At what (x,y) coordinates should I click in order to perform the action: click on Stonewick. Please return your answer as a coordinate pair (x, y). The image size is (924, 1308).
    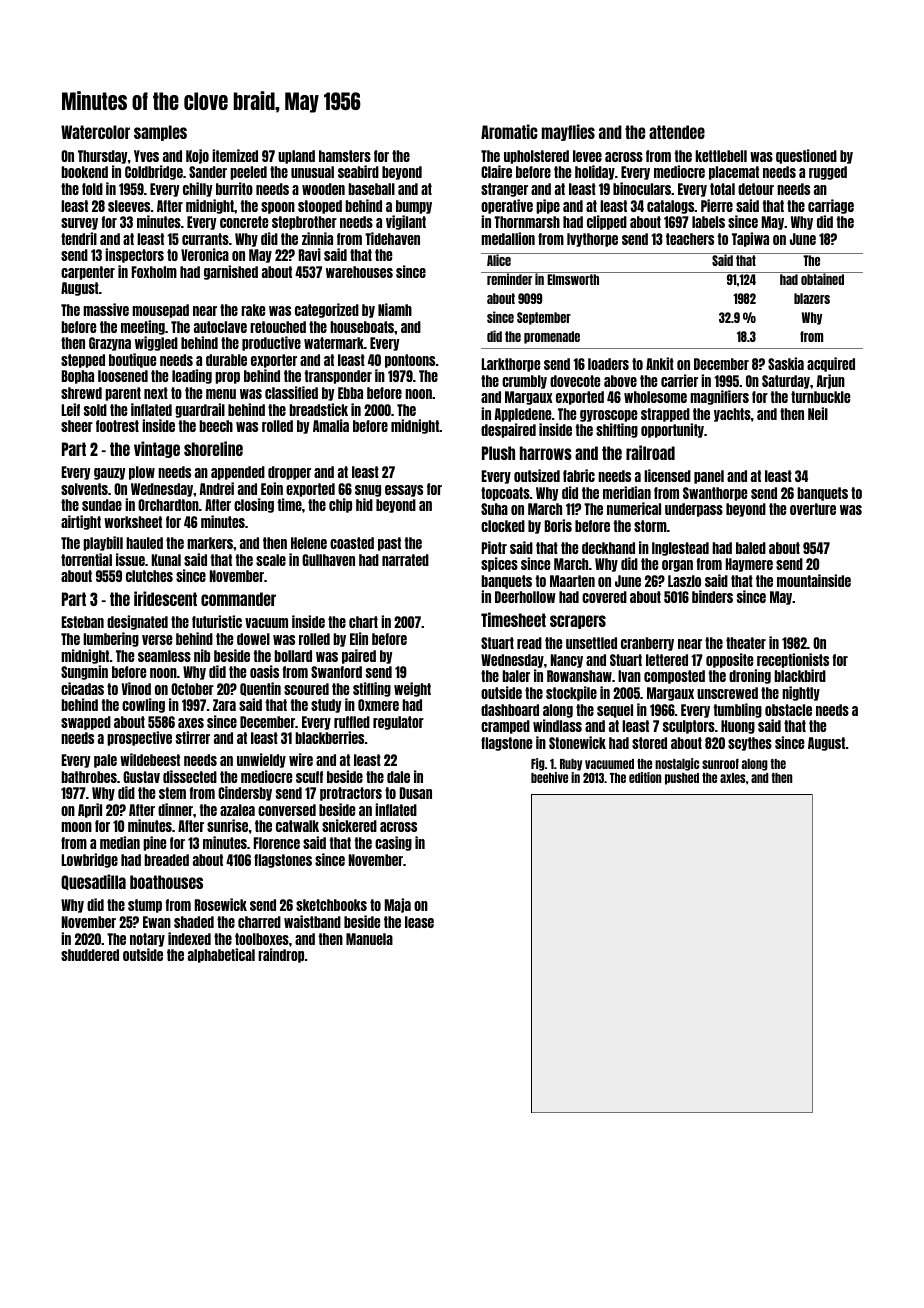
    Looking at the image, I should click on (577, 742).
